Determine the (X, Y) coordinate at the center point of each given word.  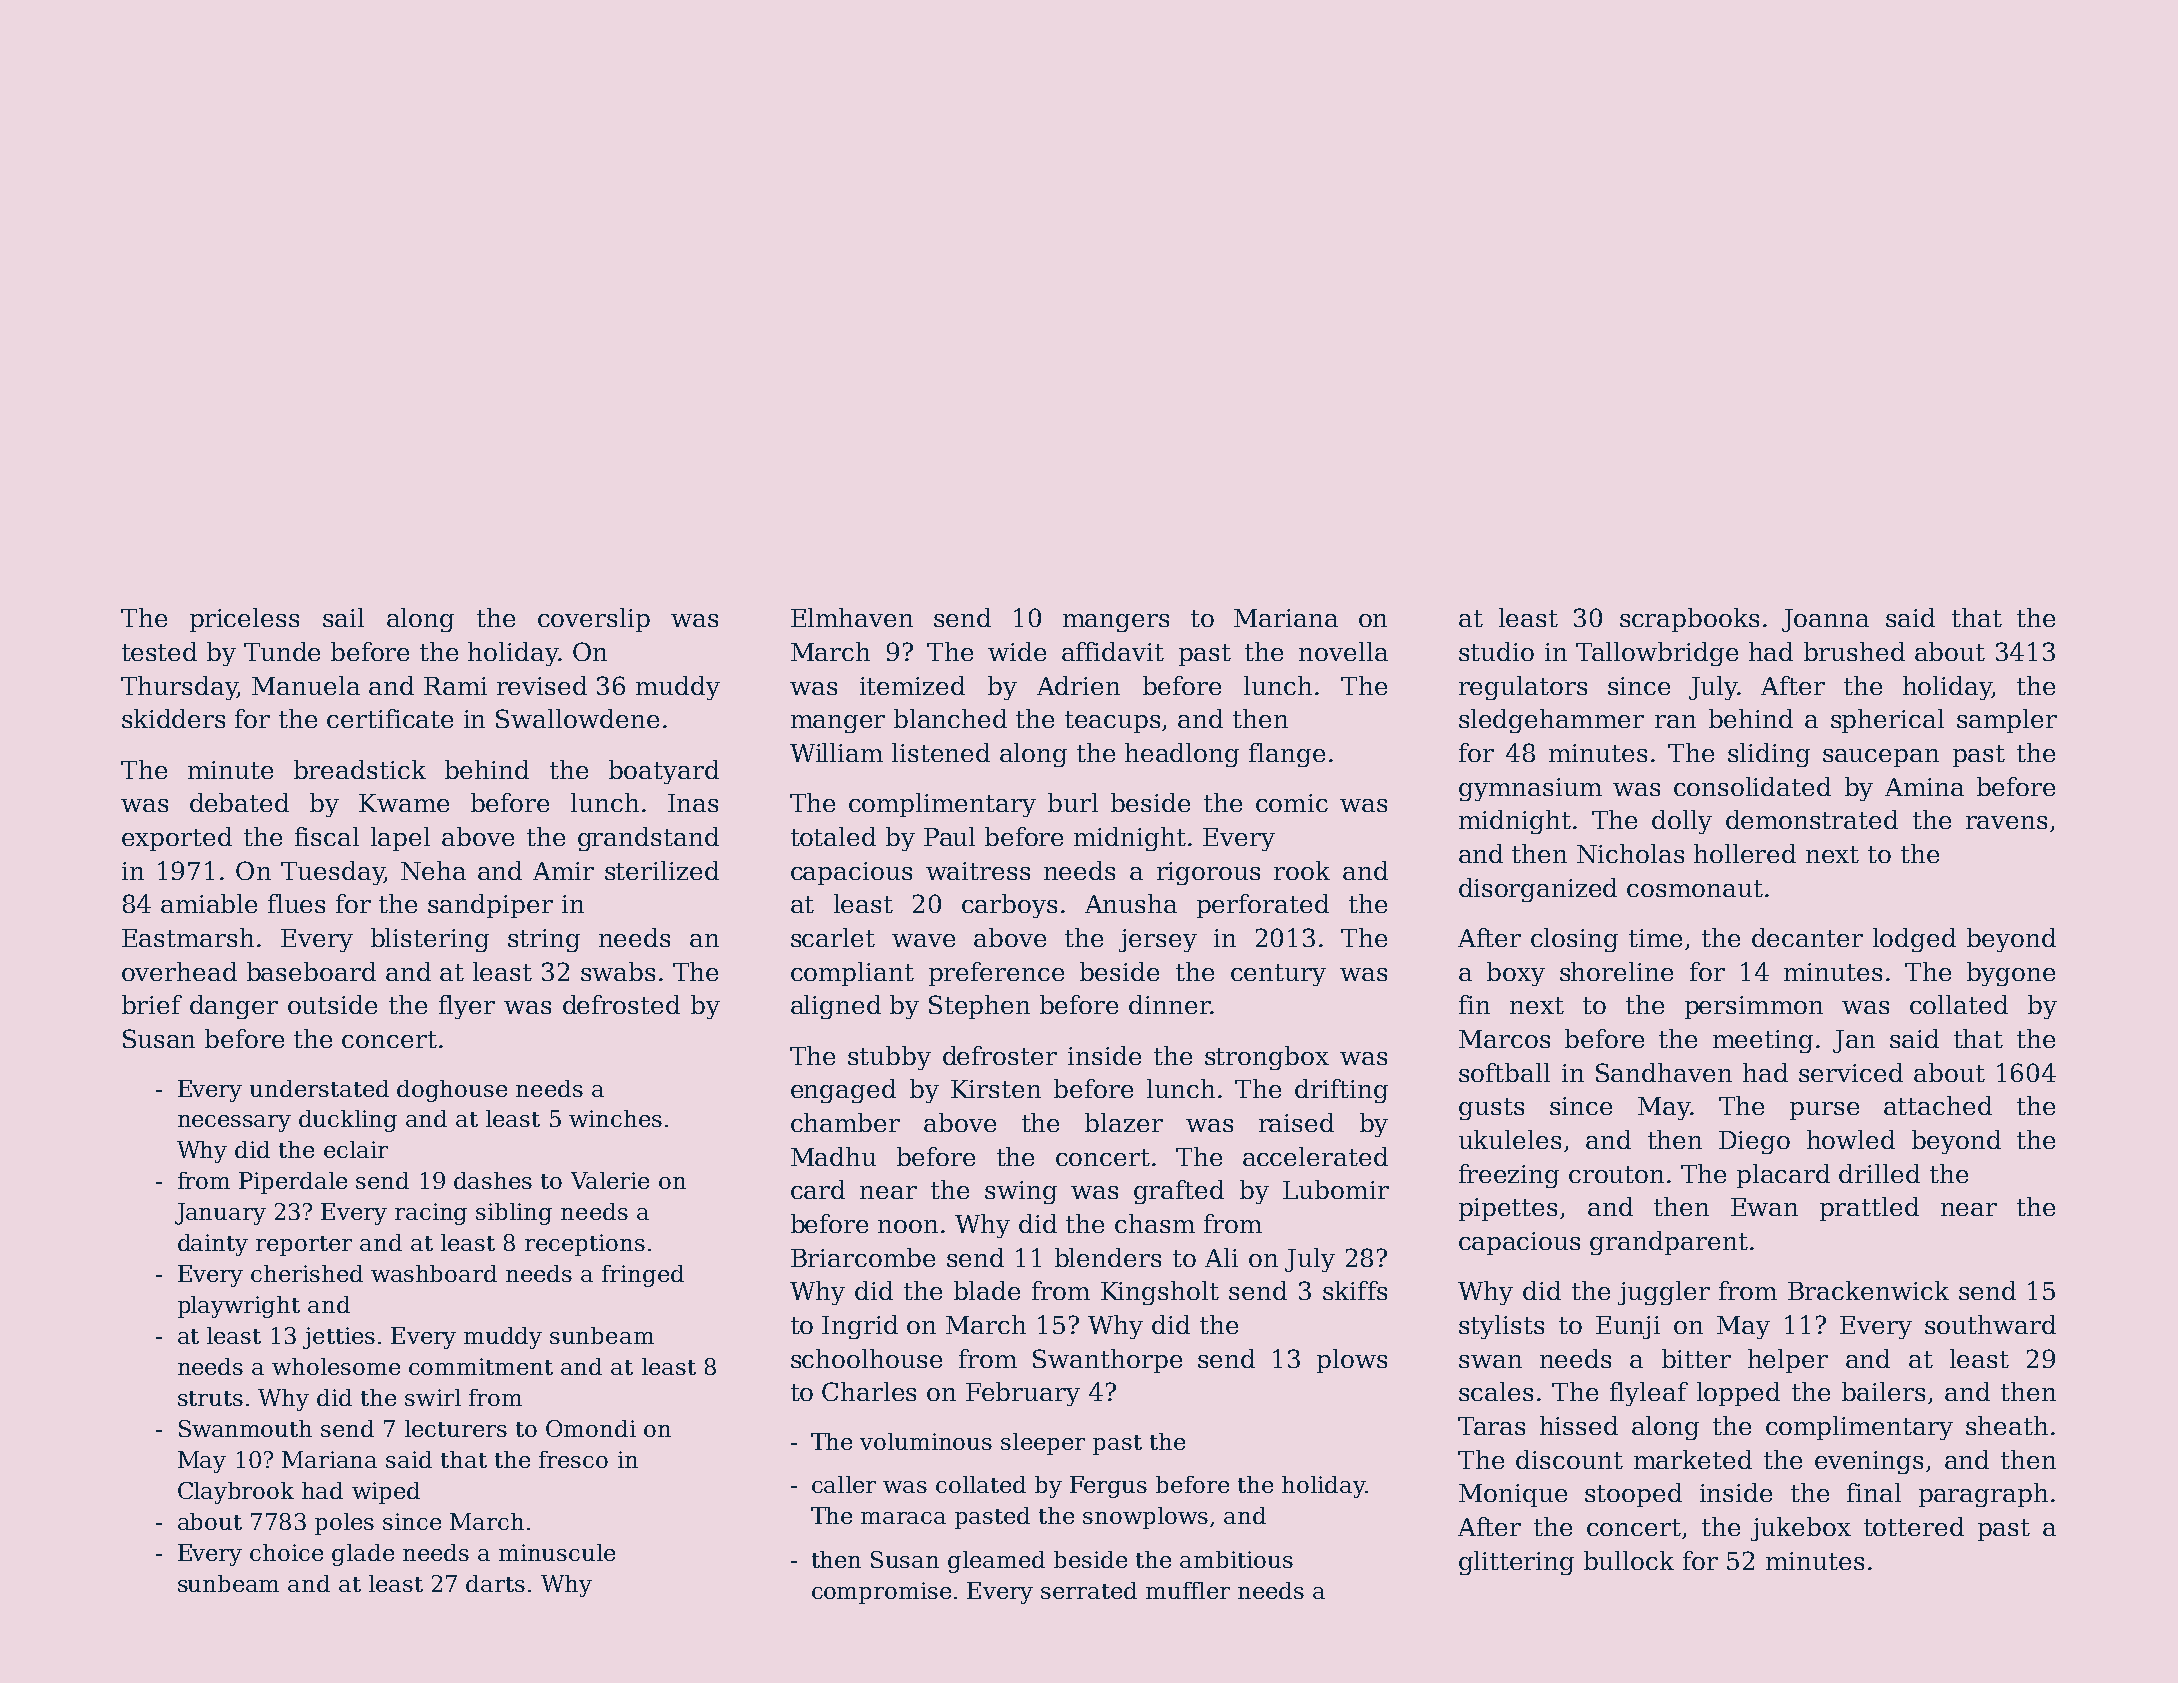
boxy (1516, 974)
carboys (1009, 906)
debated (239, 802)
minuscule (557, 1552)
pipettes (1508, 1209)
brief (152, 1004)
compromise (881, 1593)
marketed (1693, 1459)
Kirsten (996, 1089)
